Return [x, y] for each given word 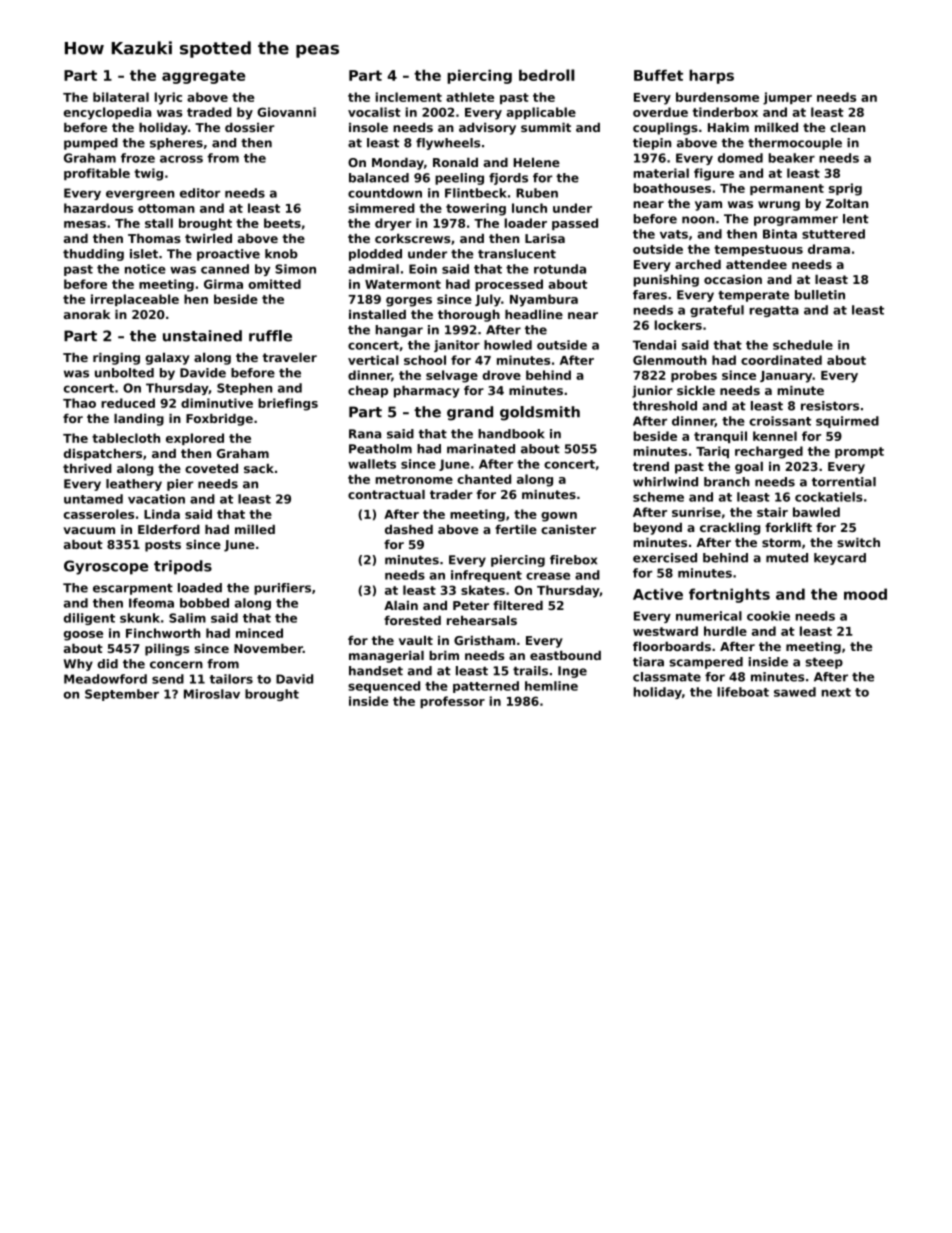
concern [176, 665]
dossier [249, 127]
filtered [518, 605]
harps [711, 76]
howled [508, 345]
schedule [803, 345]
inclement [409, 97]
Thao [79, 403]
